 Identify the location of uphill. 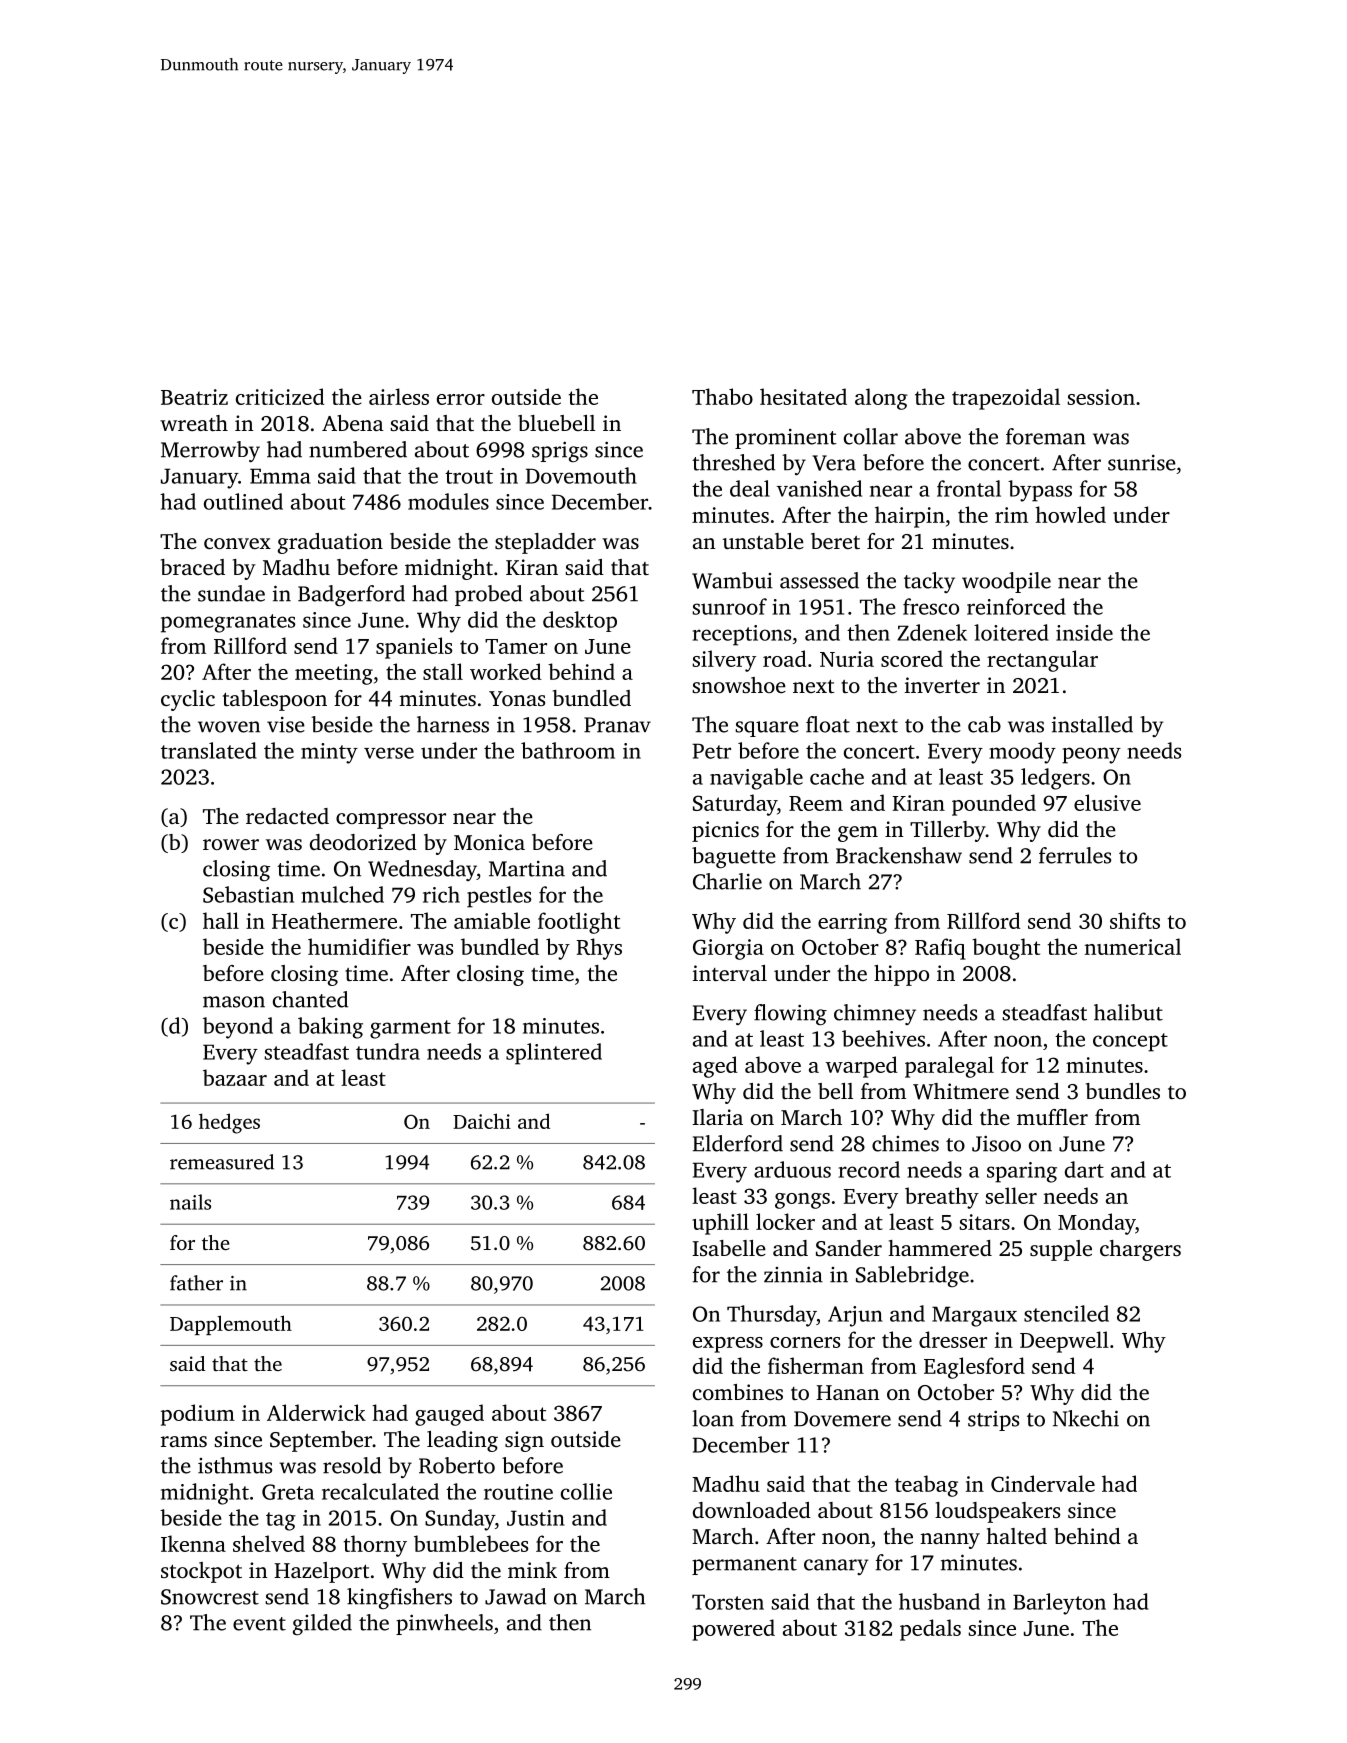
(720, 1224).
